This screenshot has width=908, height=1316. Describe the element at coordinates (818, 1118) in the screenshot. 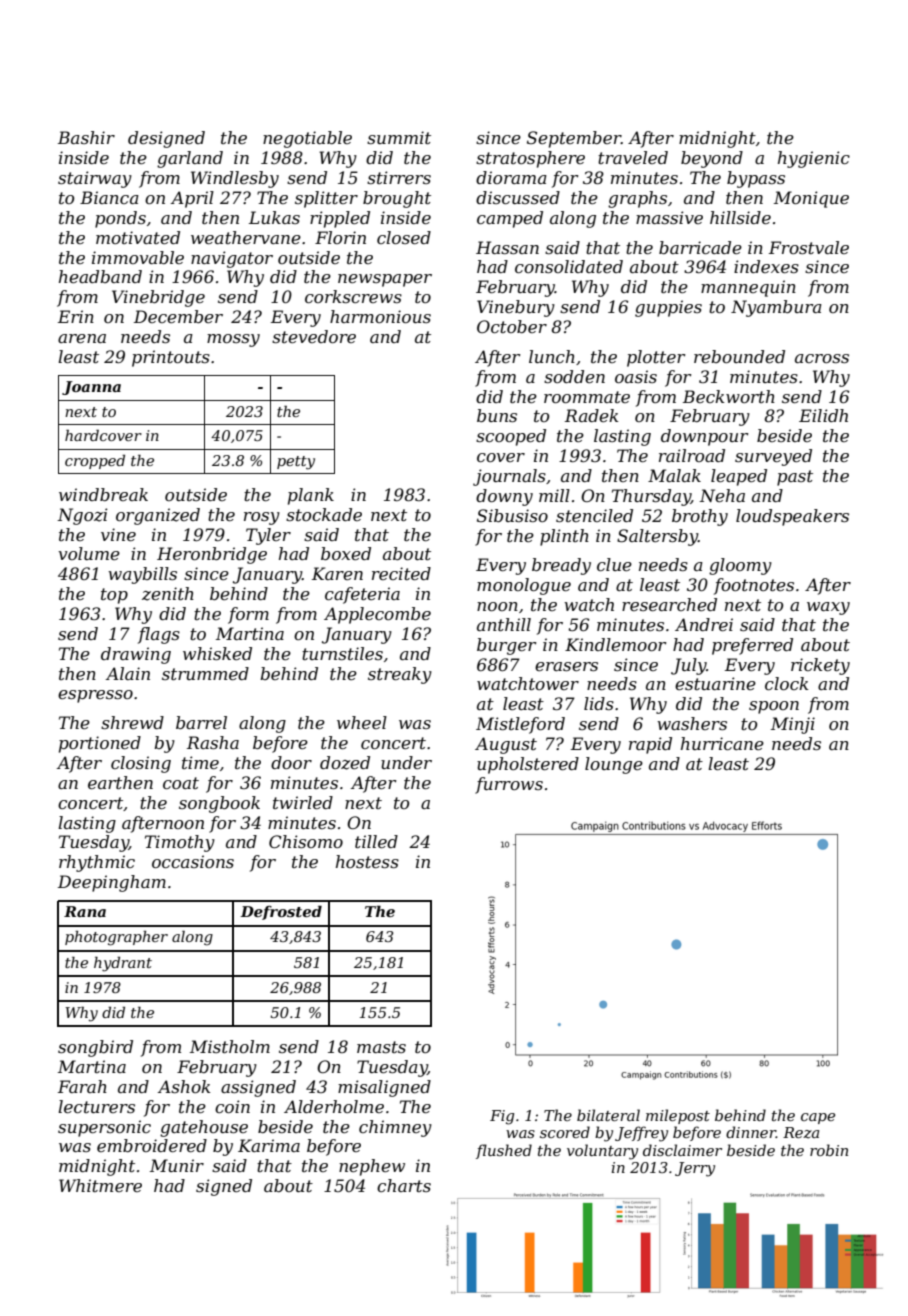

I see `cape` at that location.
